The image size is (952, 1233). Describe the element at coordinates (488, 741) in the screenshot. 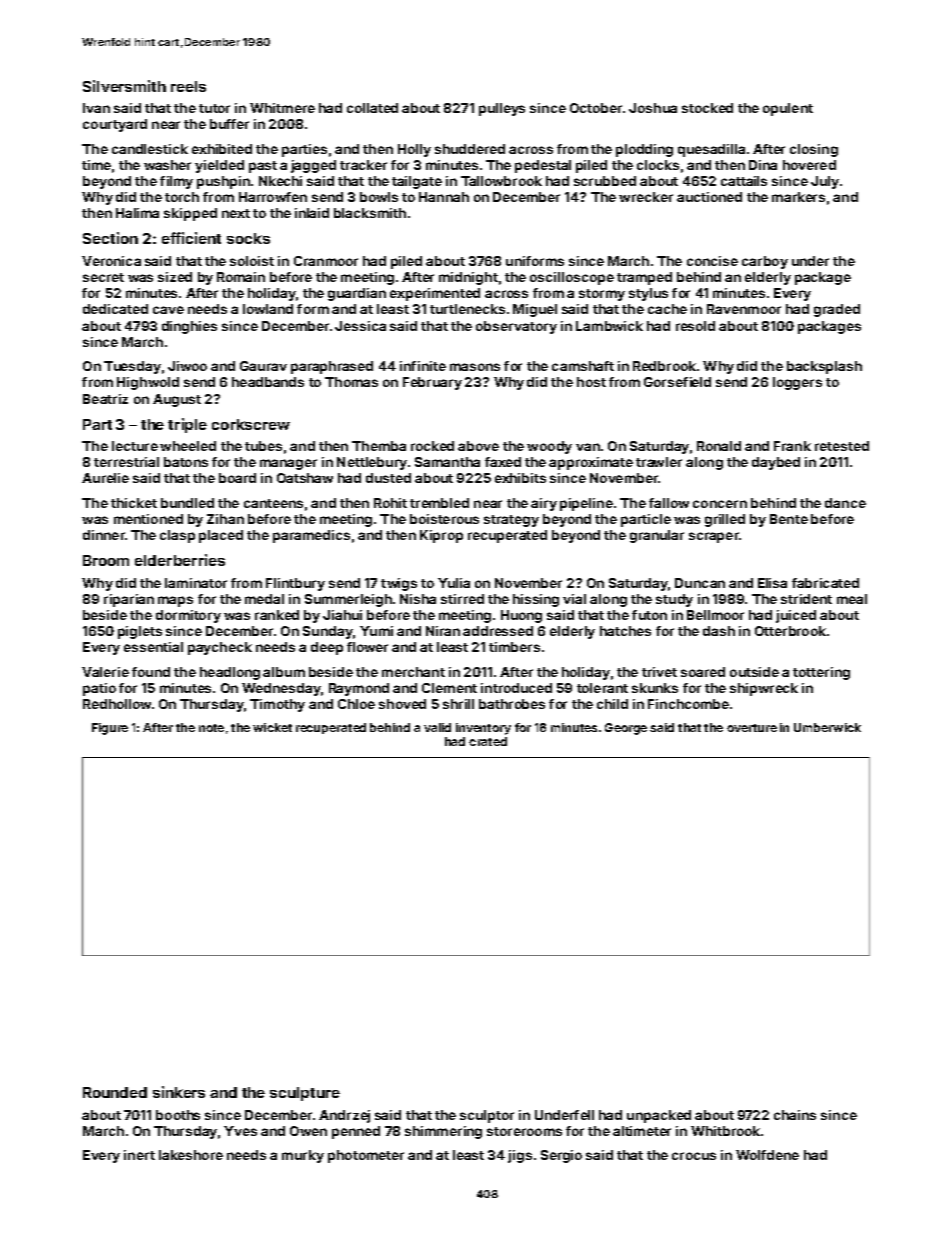

I see `crated` at that location.
